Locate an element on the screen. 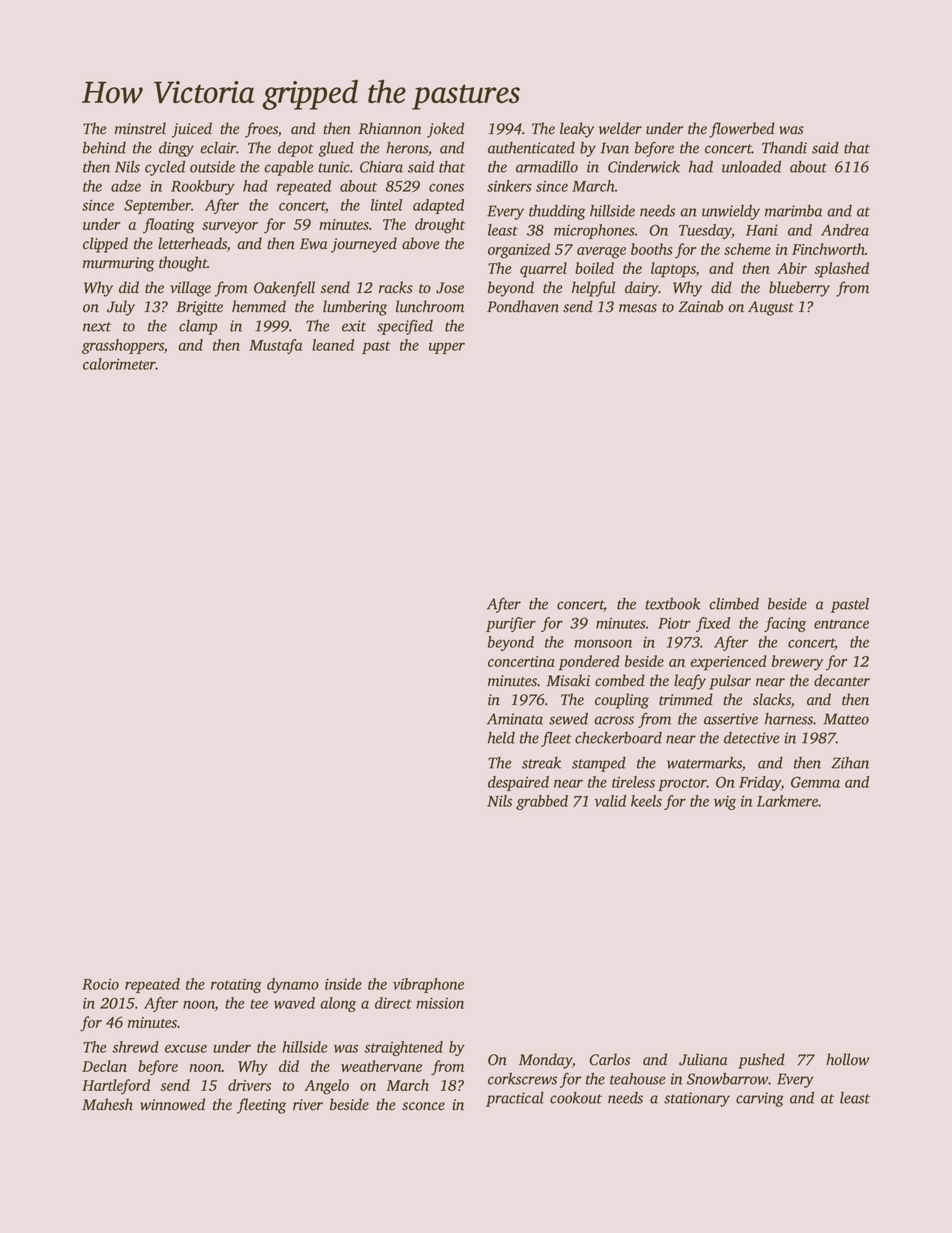 This screenshot has width=952, height=1233. Larkmere is located at coordinates (787, 801).
